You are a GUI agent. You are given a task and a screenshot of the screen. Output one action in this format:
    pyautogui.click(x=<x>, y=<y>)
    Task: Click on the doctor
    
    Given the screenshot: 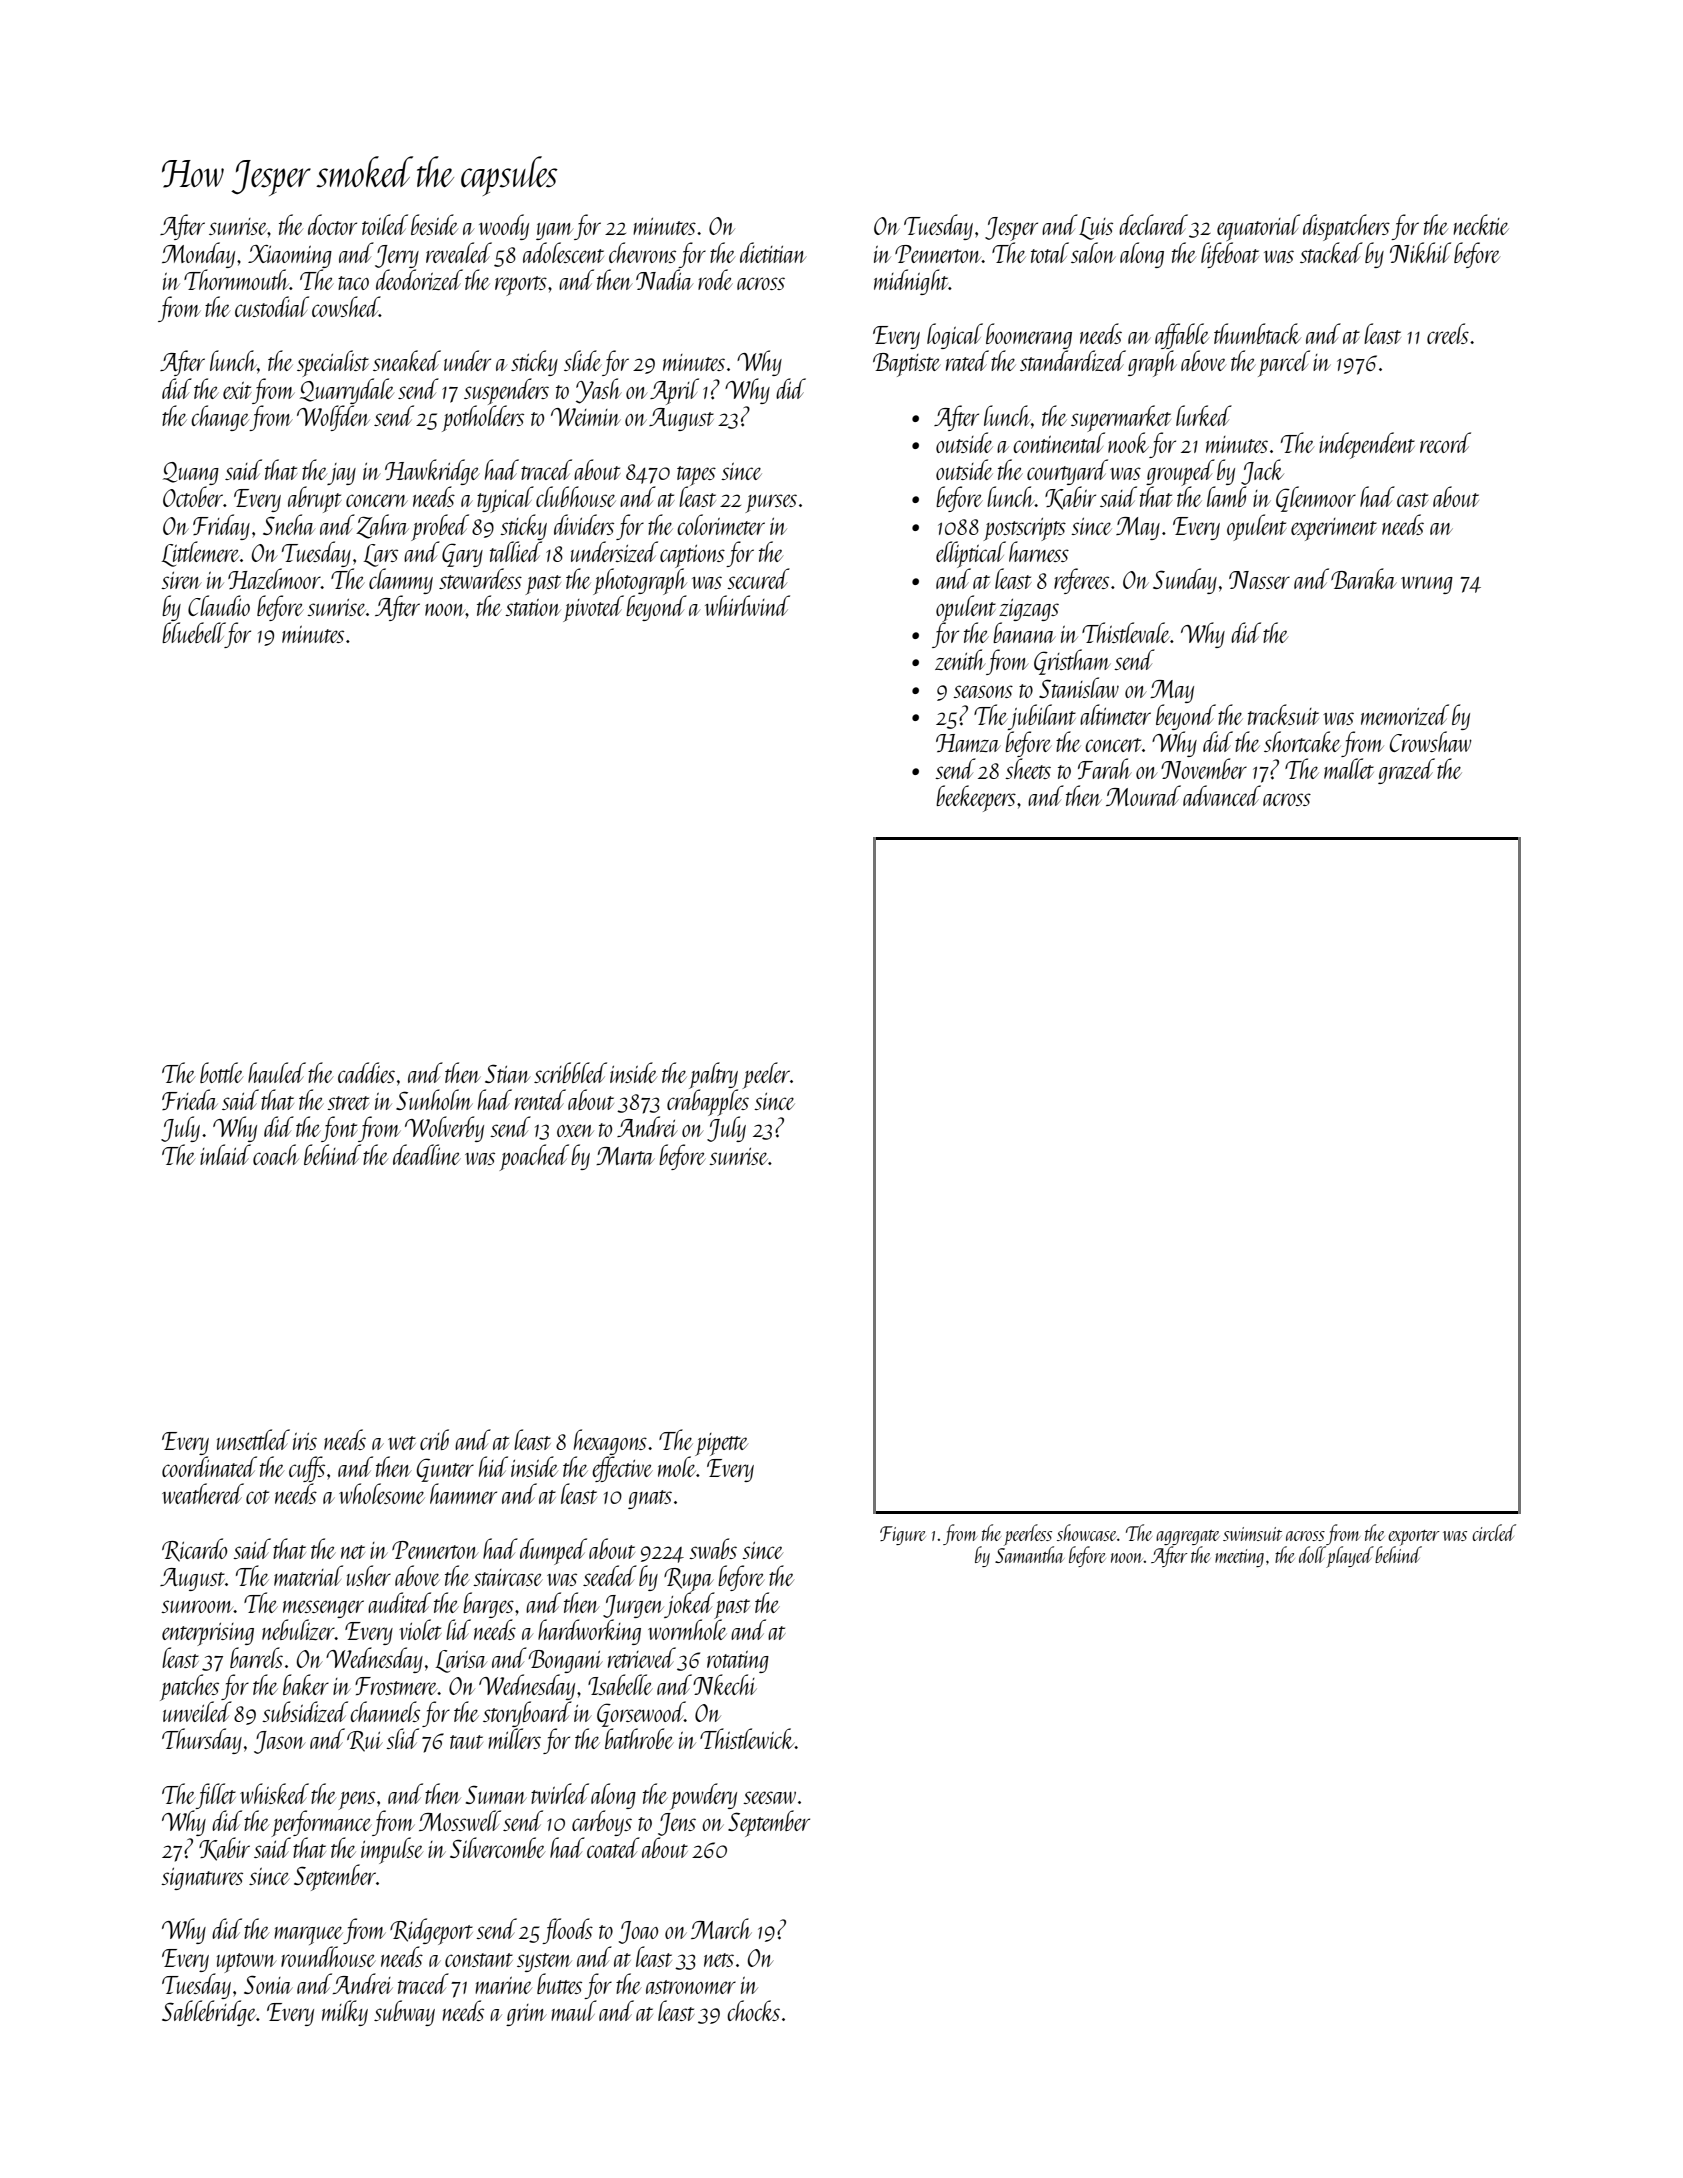 What is the action you would take?
    pyautogui.click(x=332, y=224)
